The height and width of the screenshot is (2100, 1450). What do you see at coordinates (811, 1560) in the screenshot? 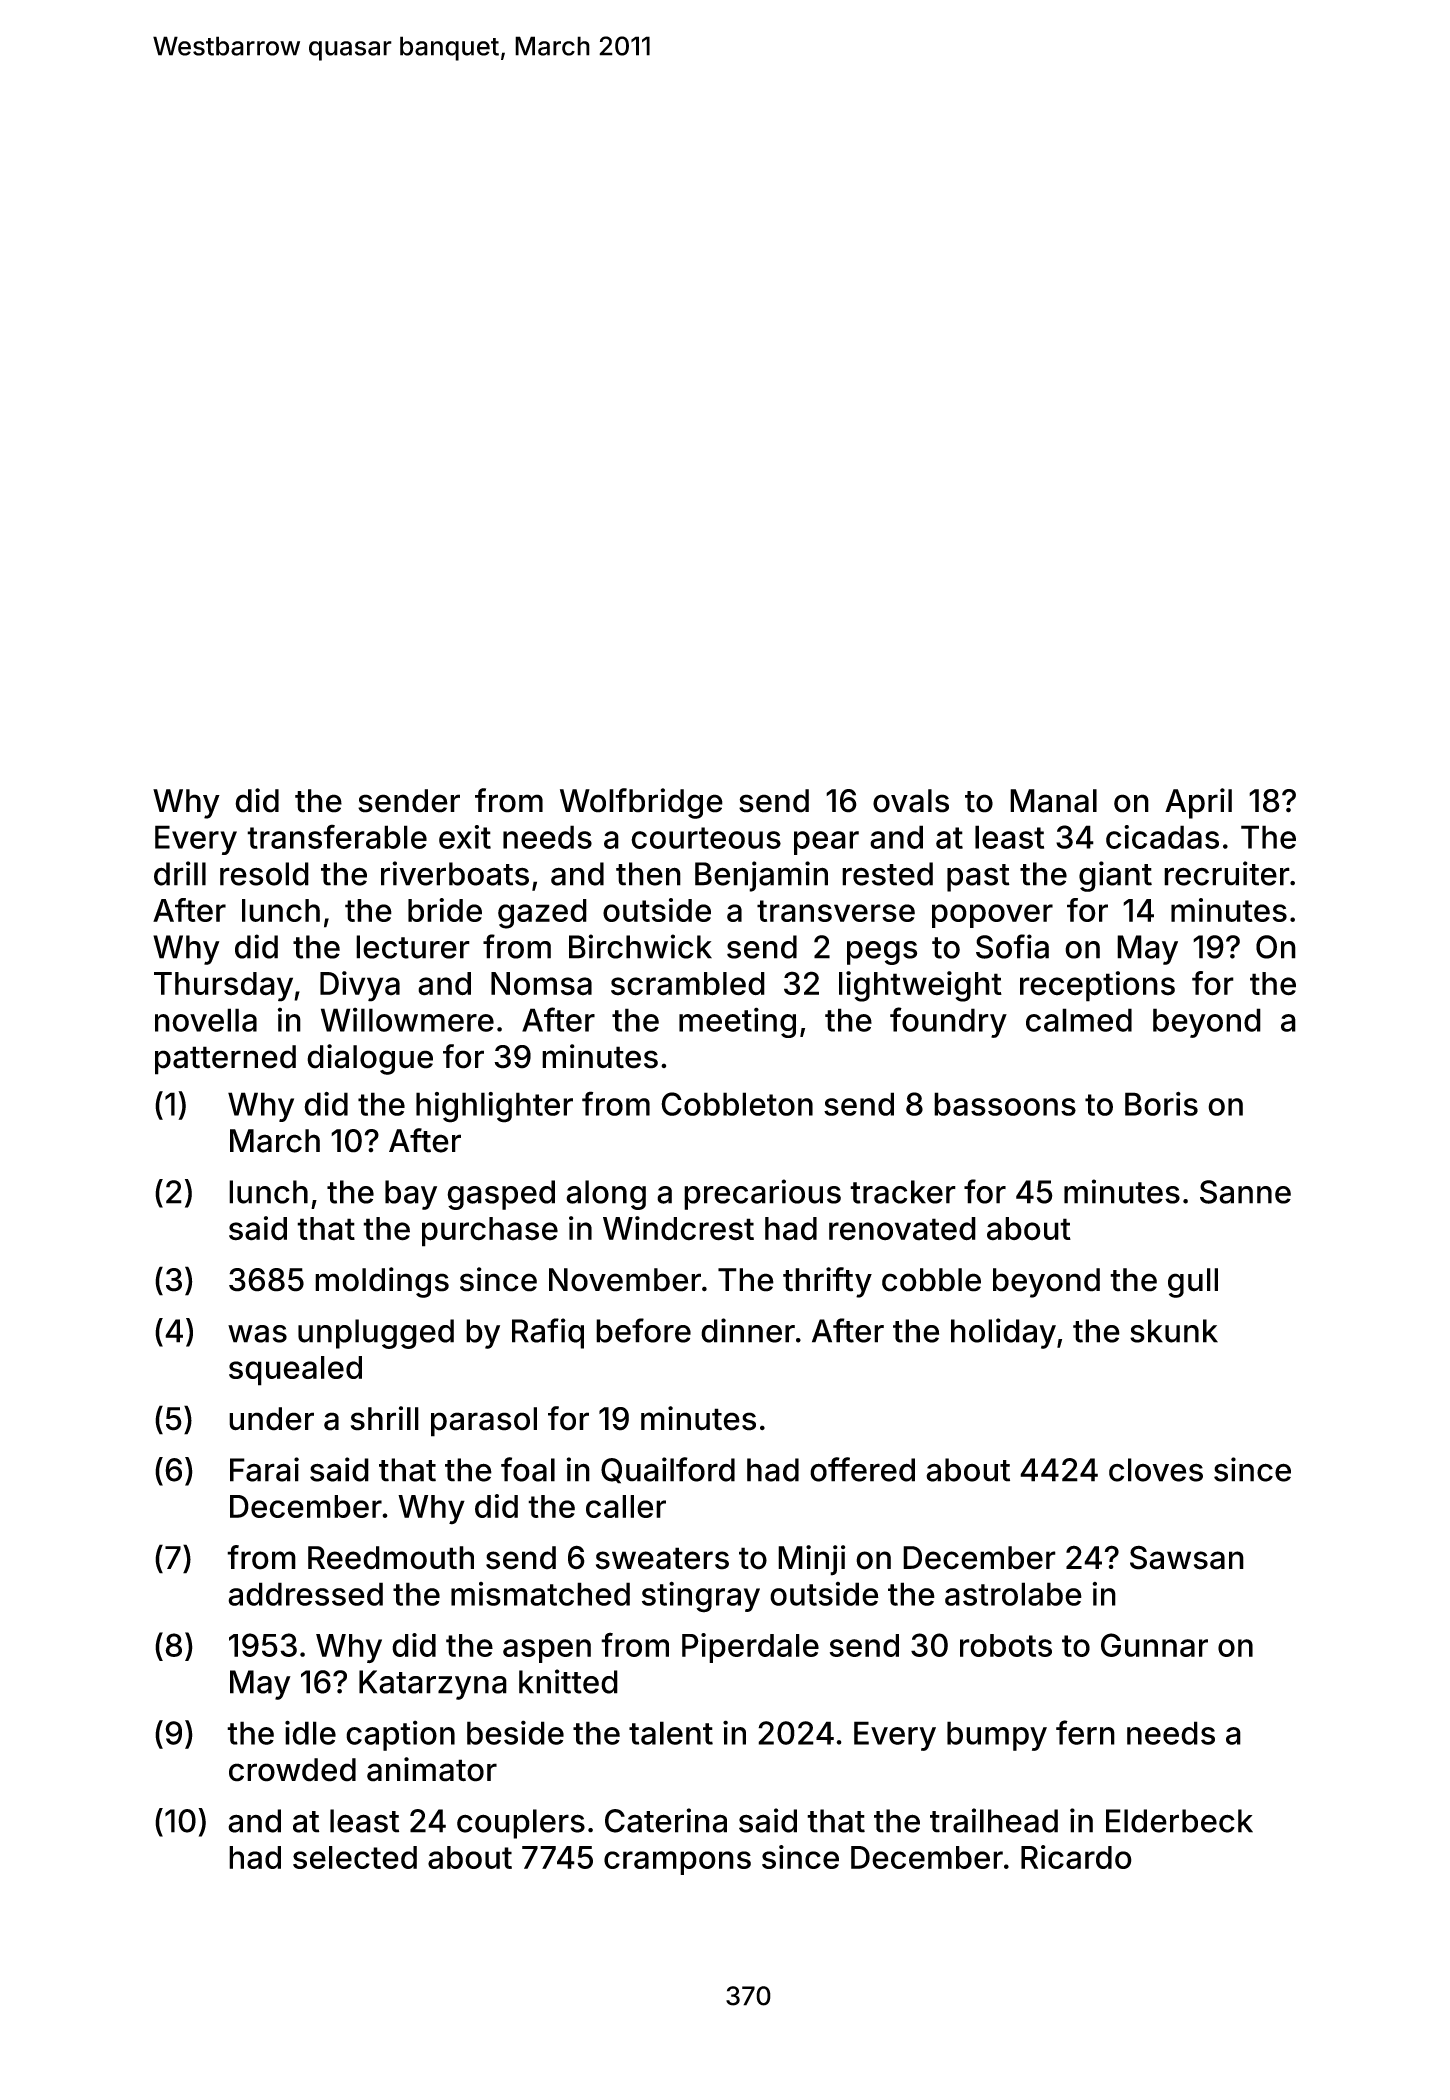
I see `Minji` at bounding box center [811, 1560].
